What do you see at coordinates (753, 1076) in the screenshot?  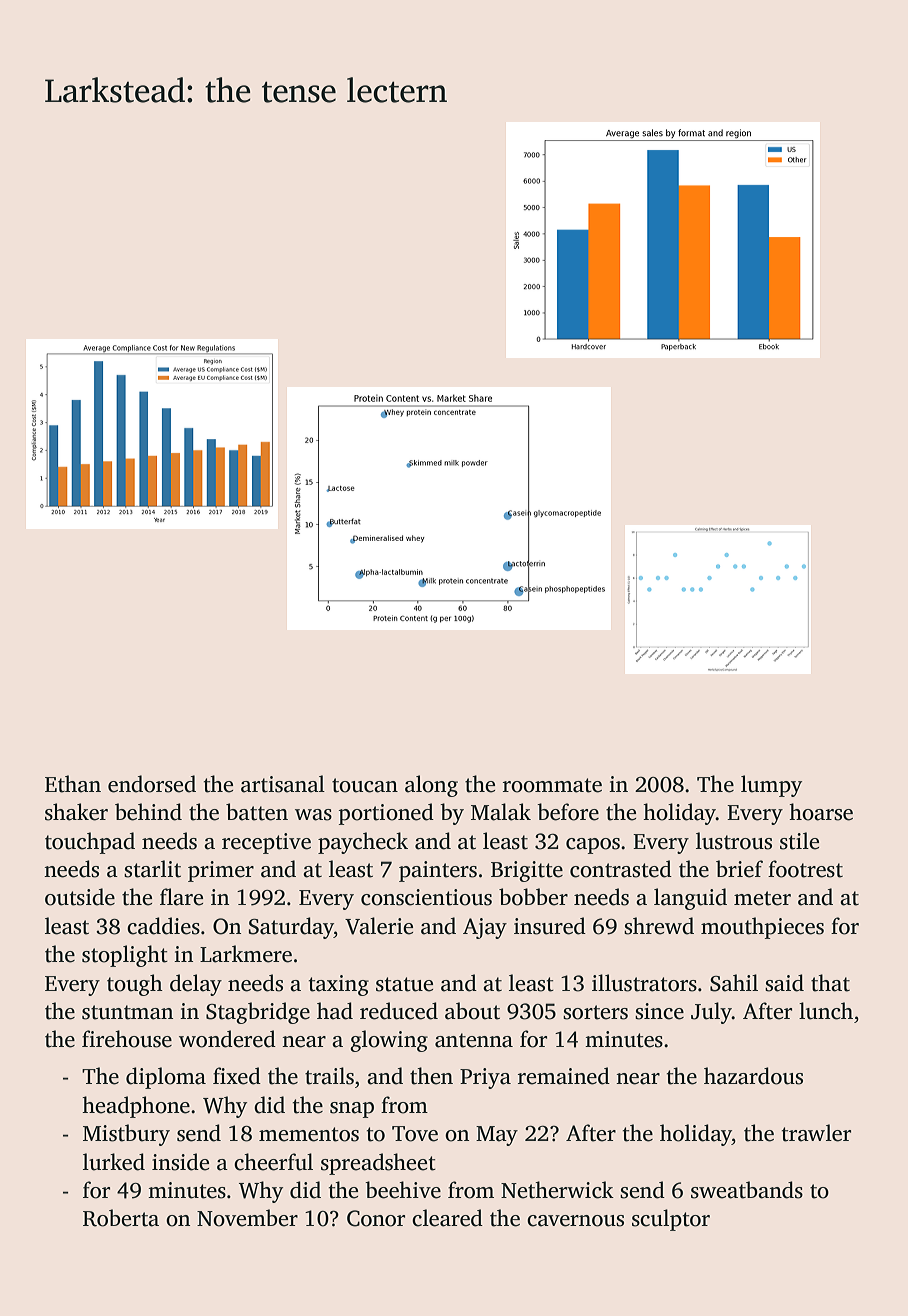 I see `hazardous` at bounding box center [753, 1076].
